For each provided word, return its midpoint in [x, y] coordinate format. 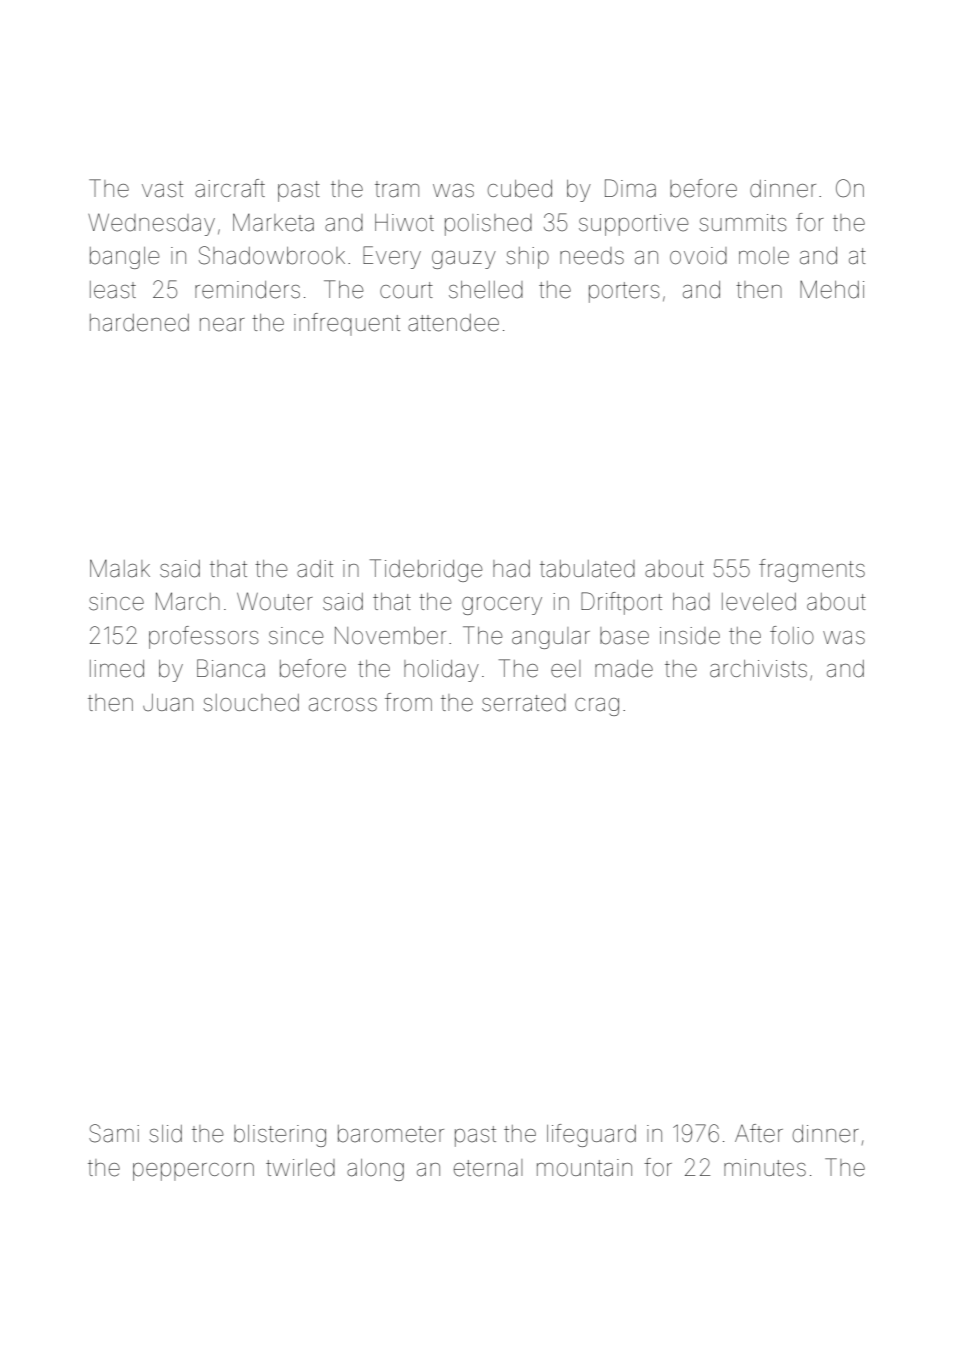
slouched [251, 703]
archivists [758, 669]
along [375, 1170]
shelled [486, 290]
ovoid [698, 256]
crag [597, 707]
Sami [114, 1133]
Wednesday [151, 224]
